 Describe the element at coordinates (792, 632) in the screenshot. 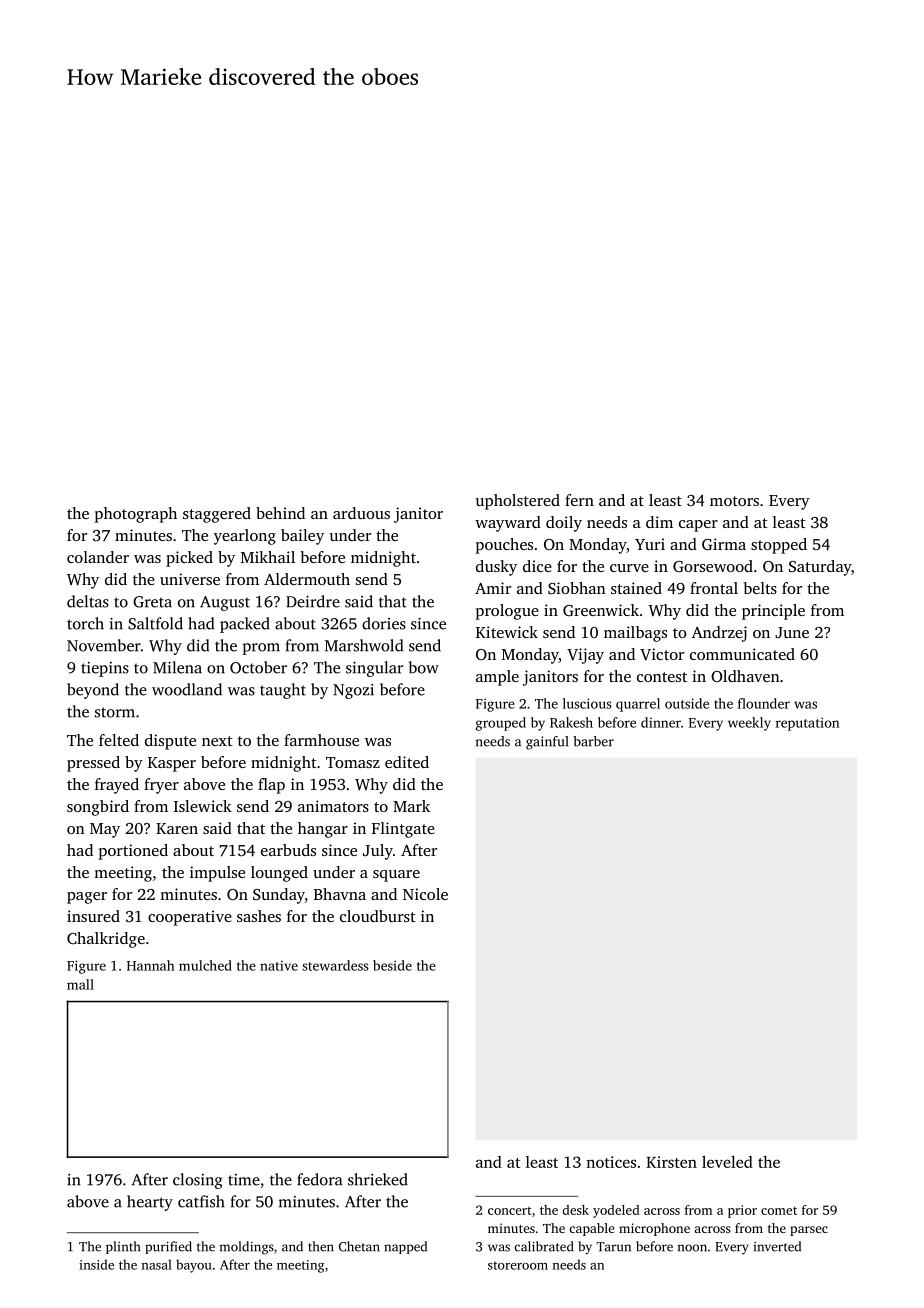

I see `June` at that location.
